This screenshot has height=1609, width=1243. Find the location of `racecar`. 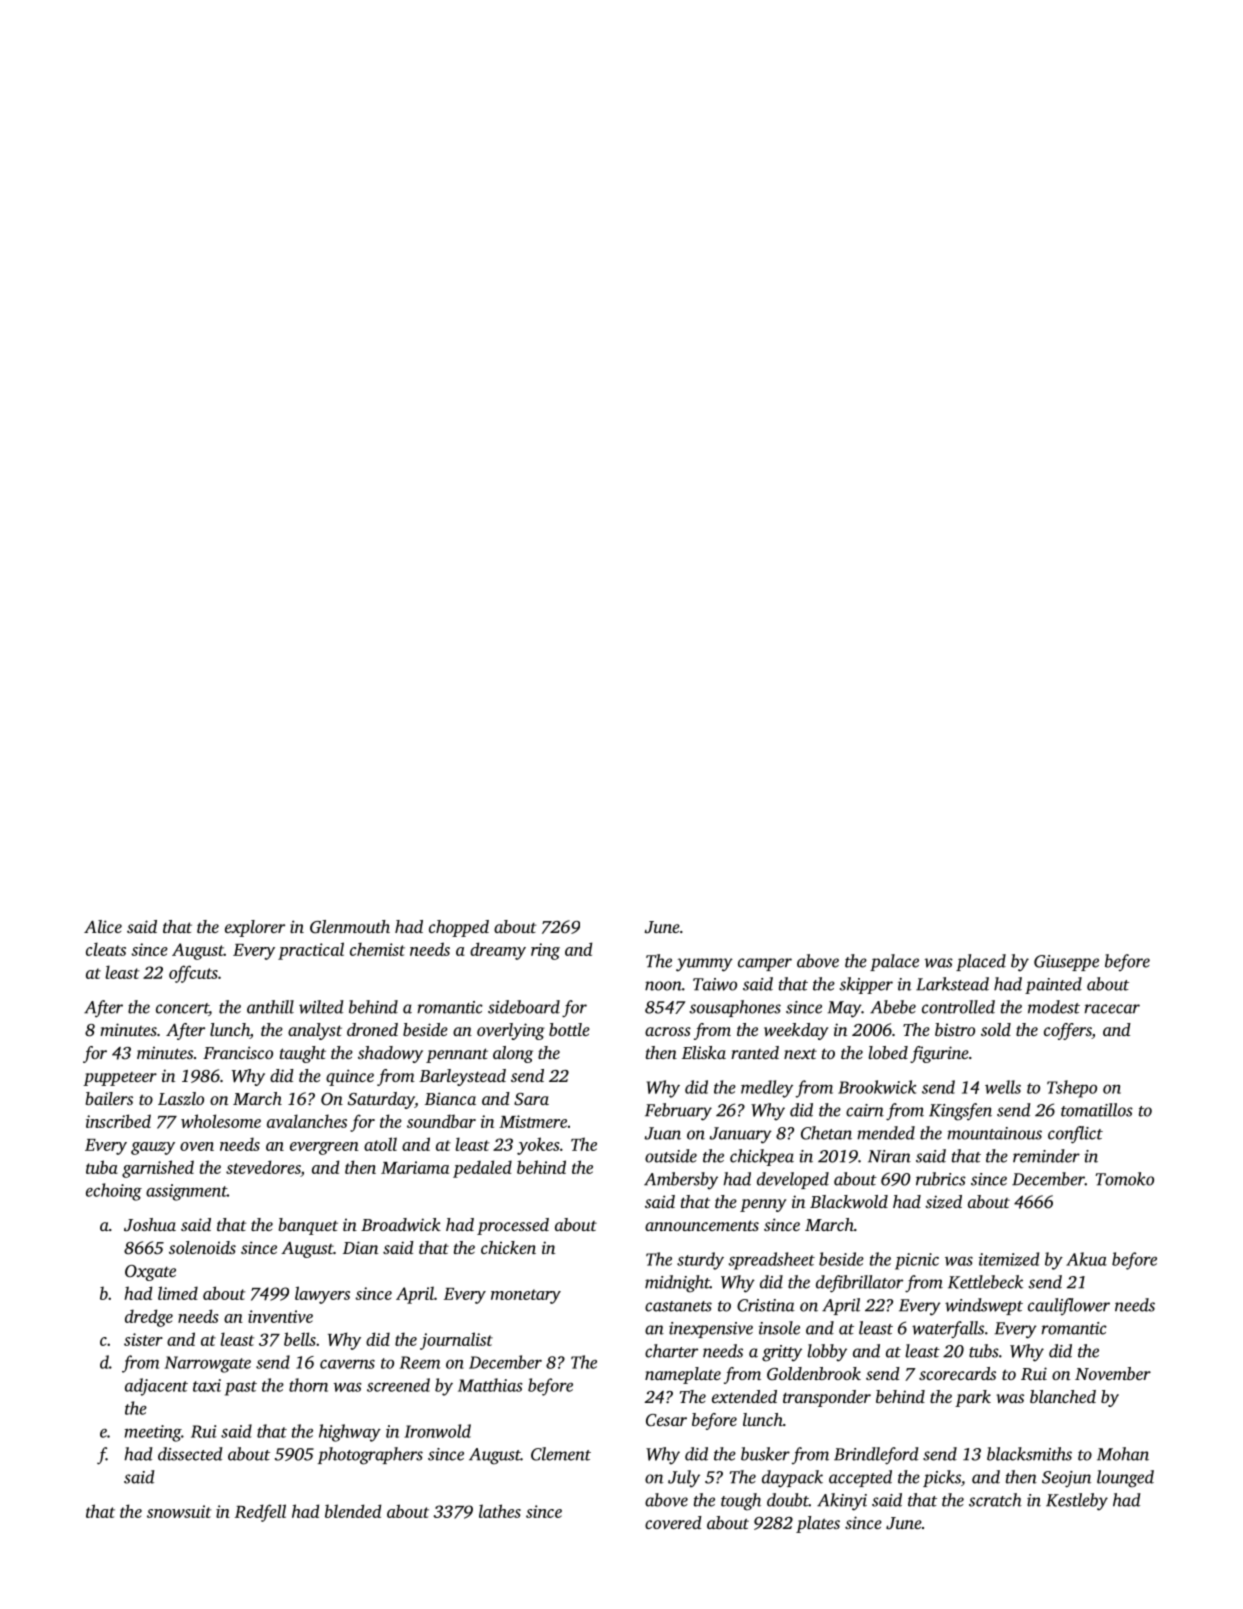

racecar is located at coordinates (1112, 1009).
